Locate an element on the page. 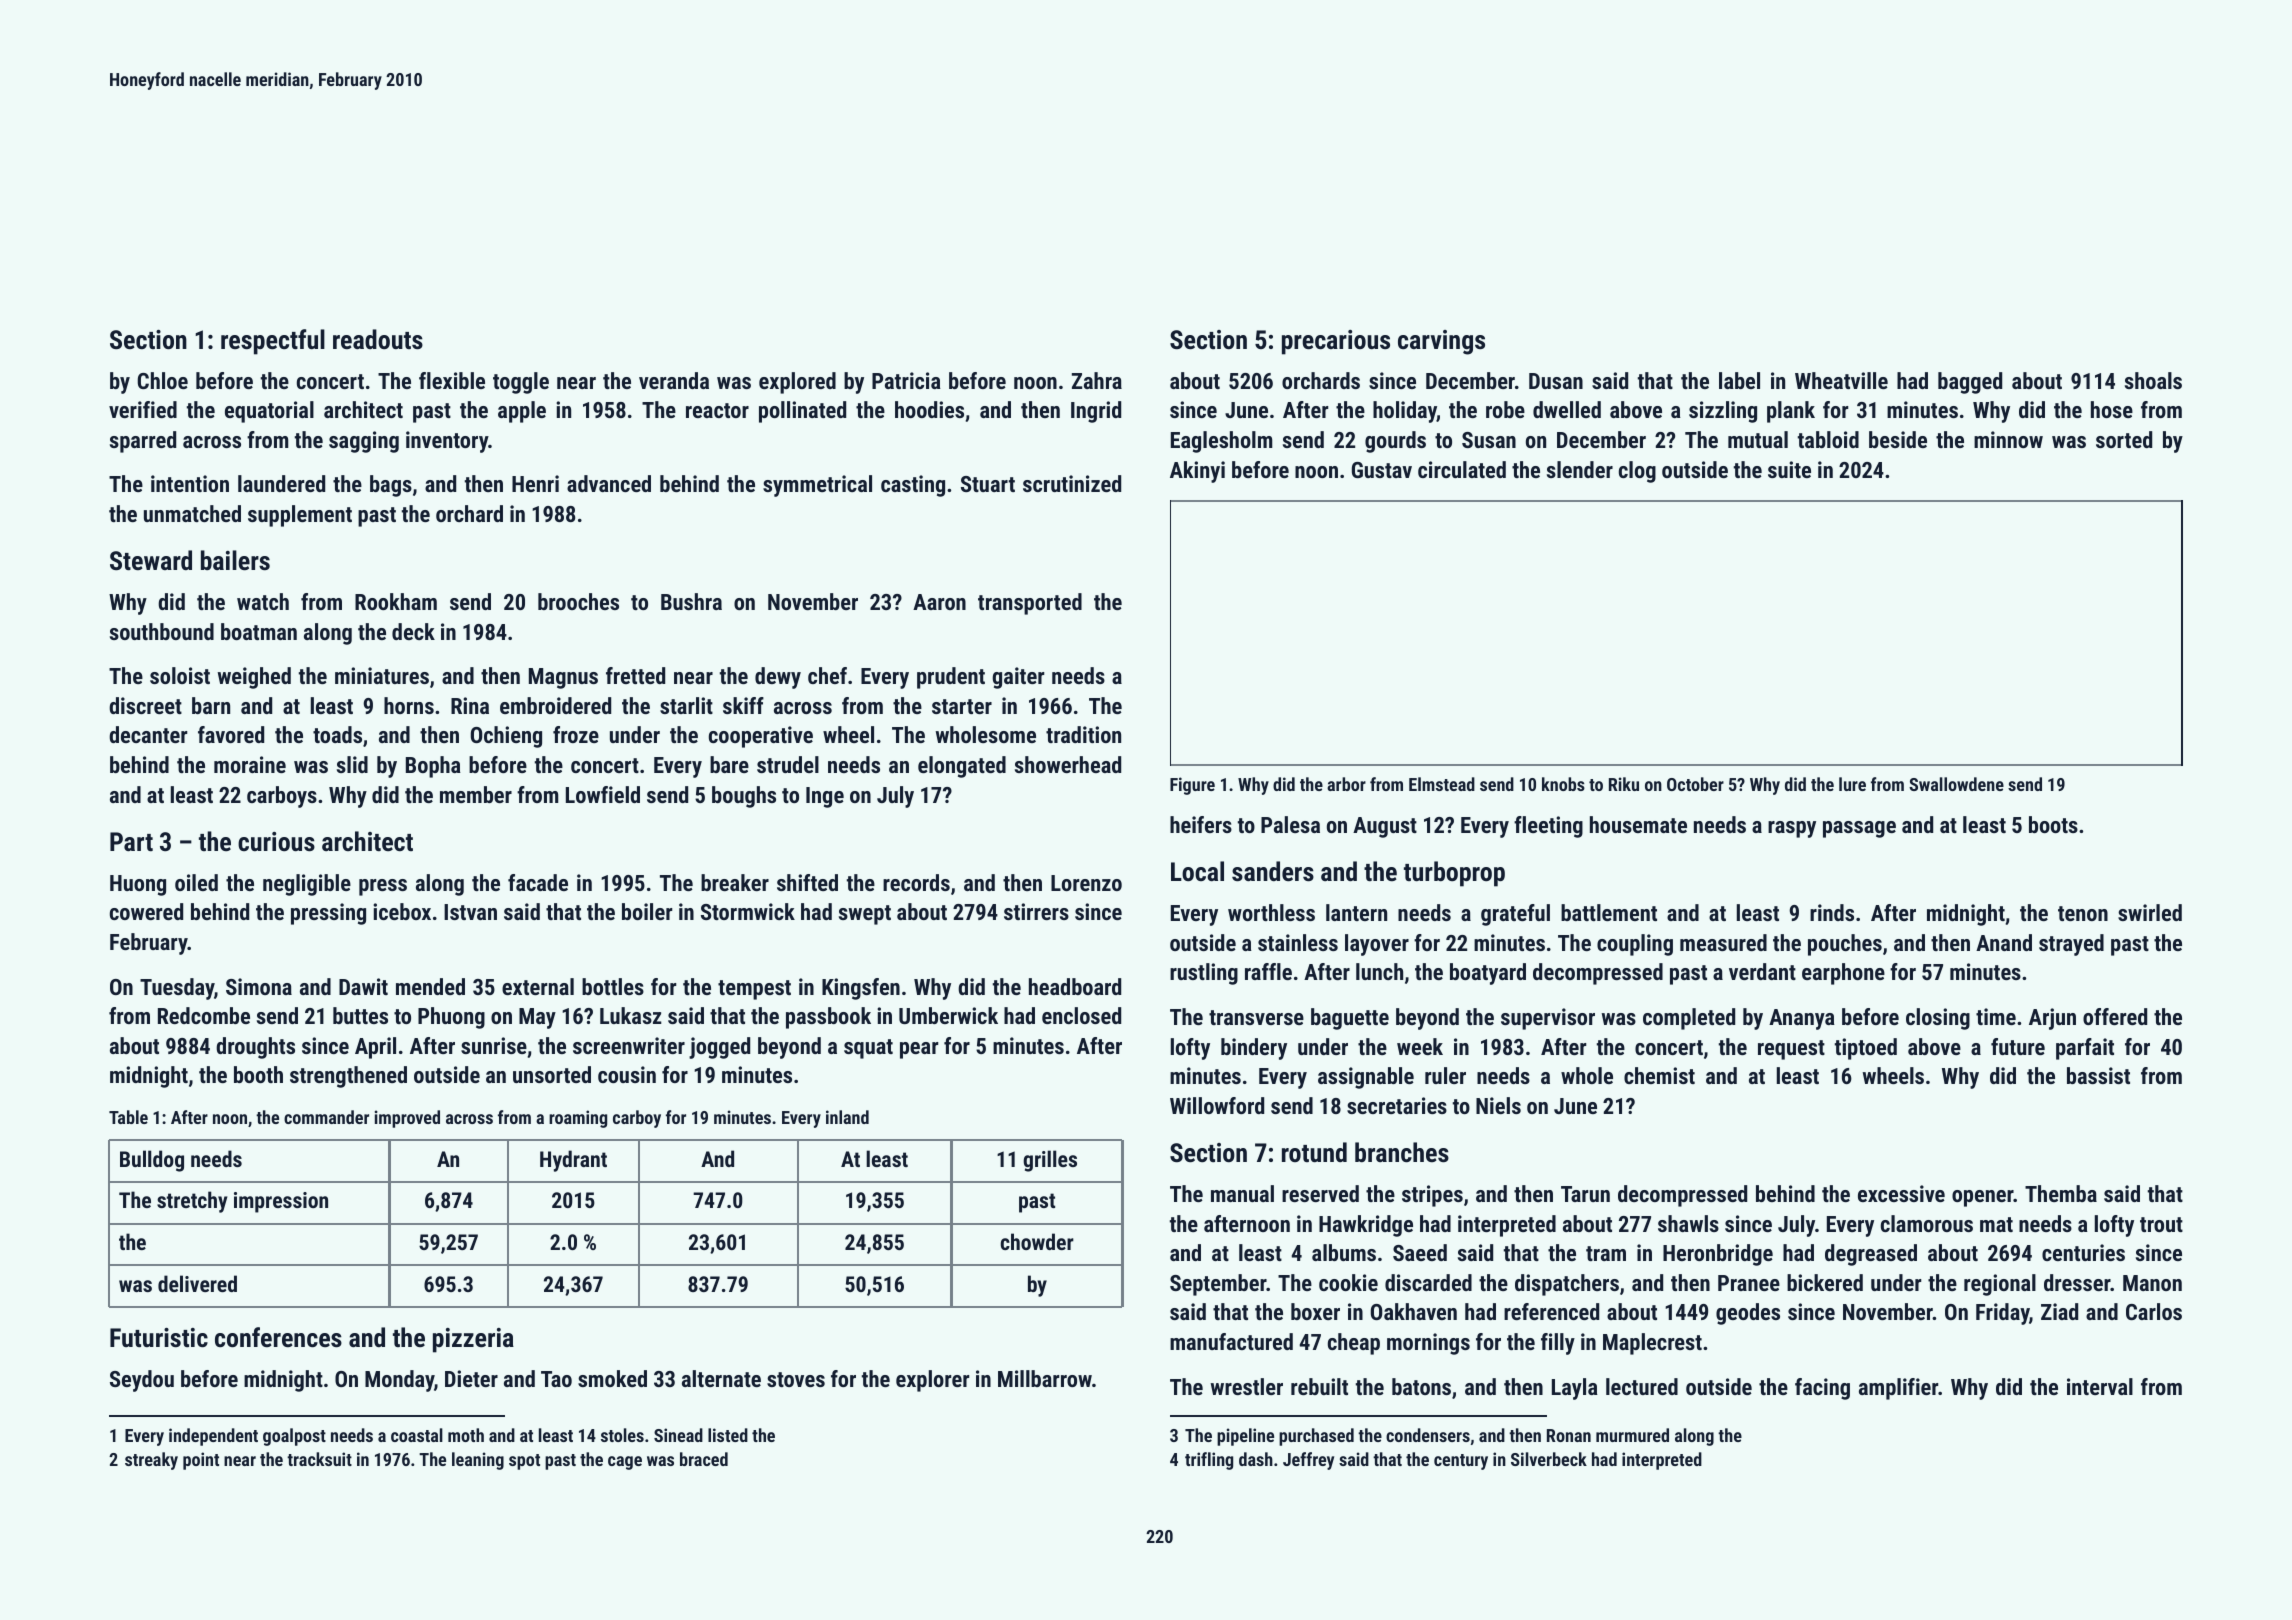 This image has width=2292, height=1620. suite is located at coordinates (1789, 469).
